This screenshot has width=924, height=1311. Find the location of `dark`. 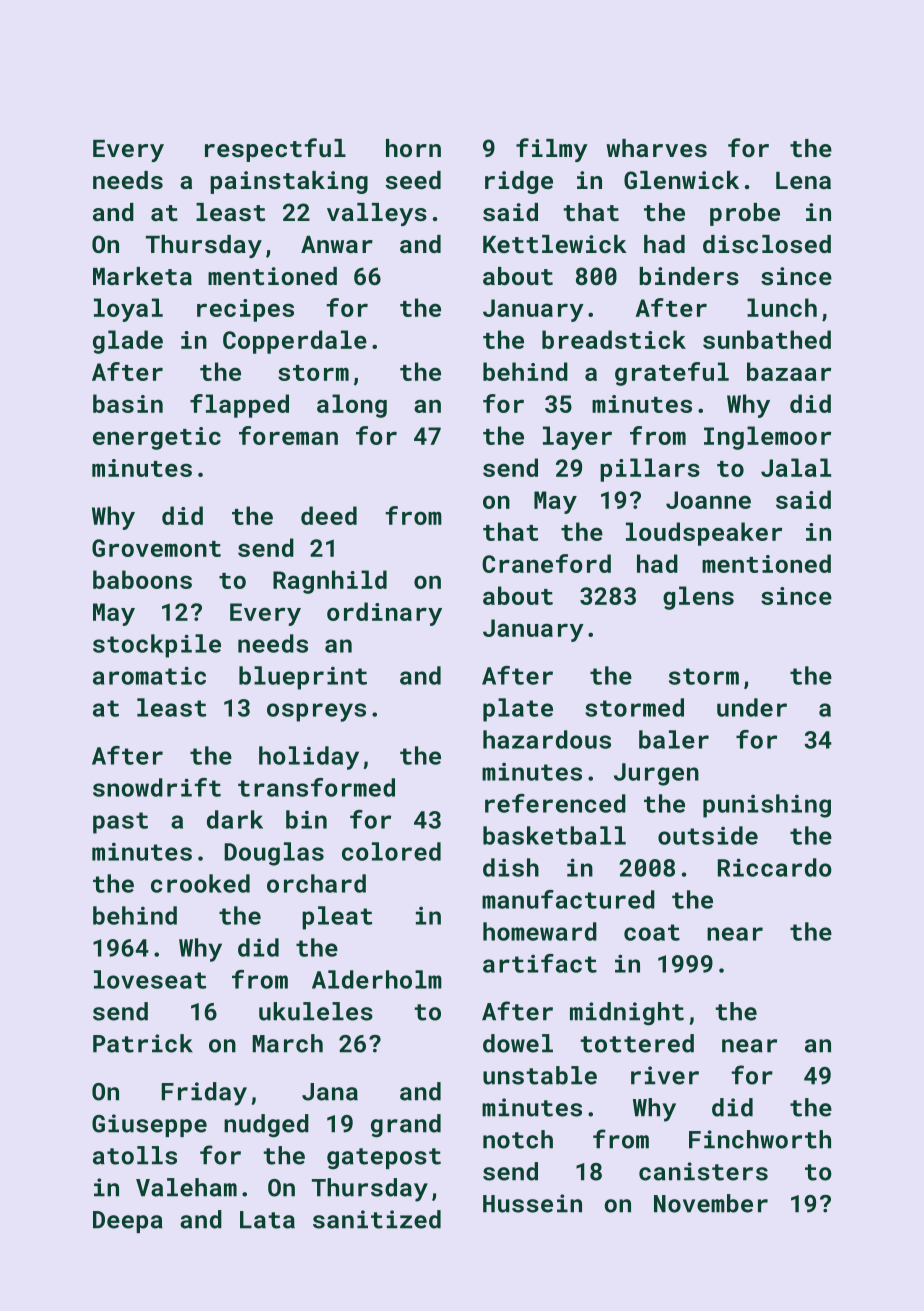

dark is located at coordinates (235, 819).
